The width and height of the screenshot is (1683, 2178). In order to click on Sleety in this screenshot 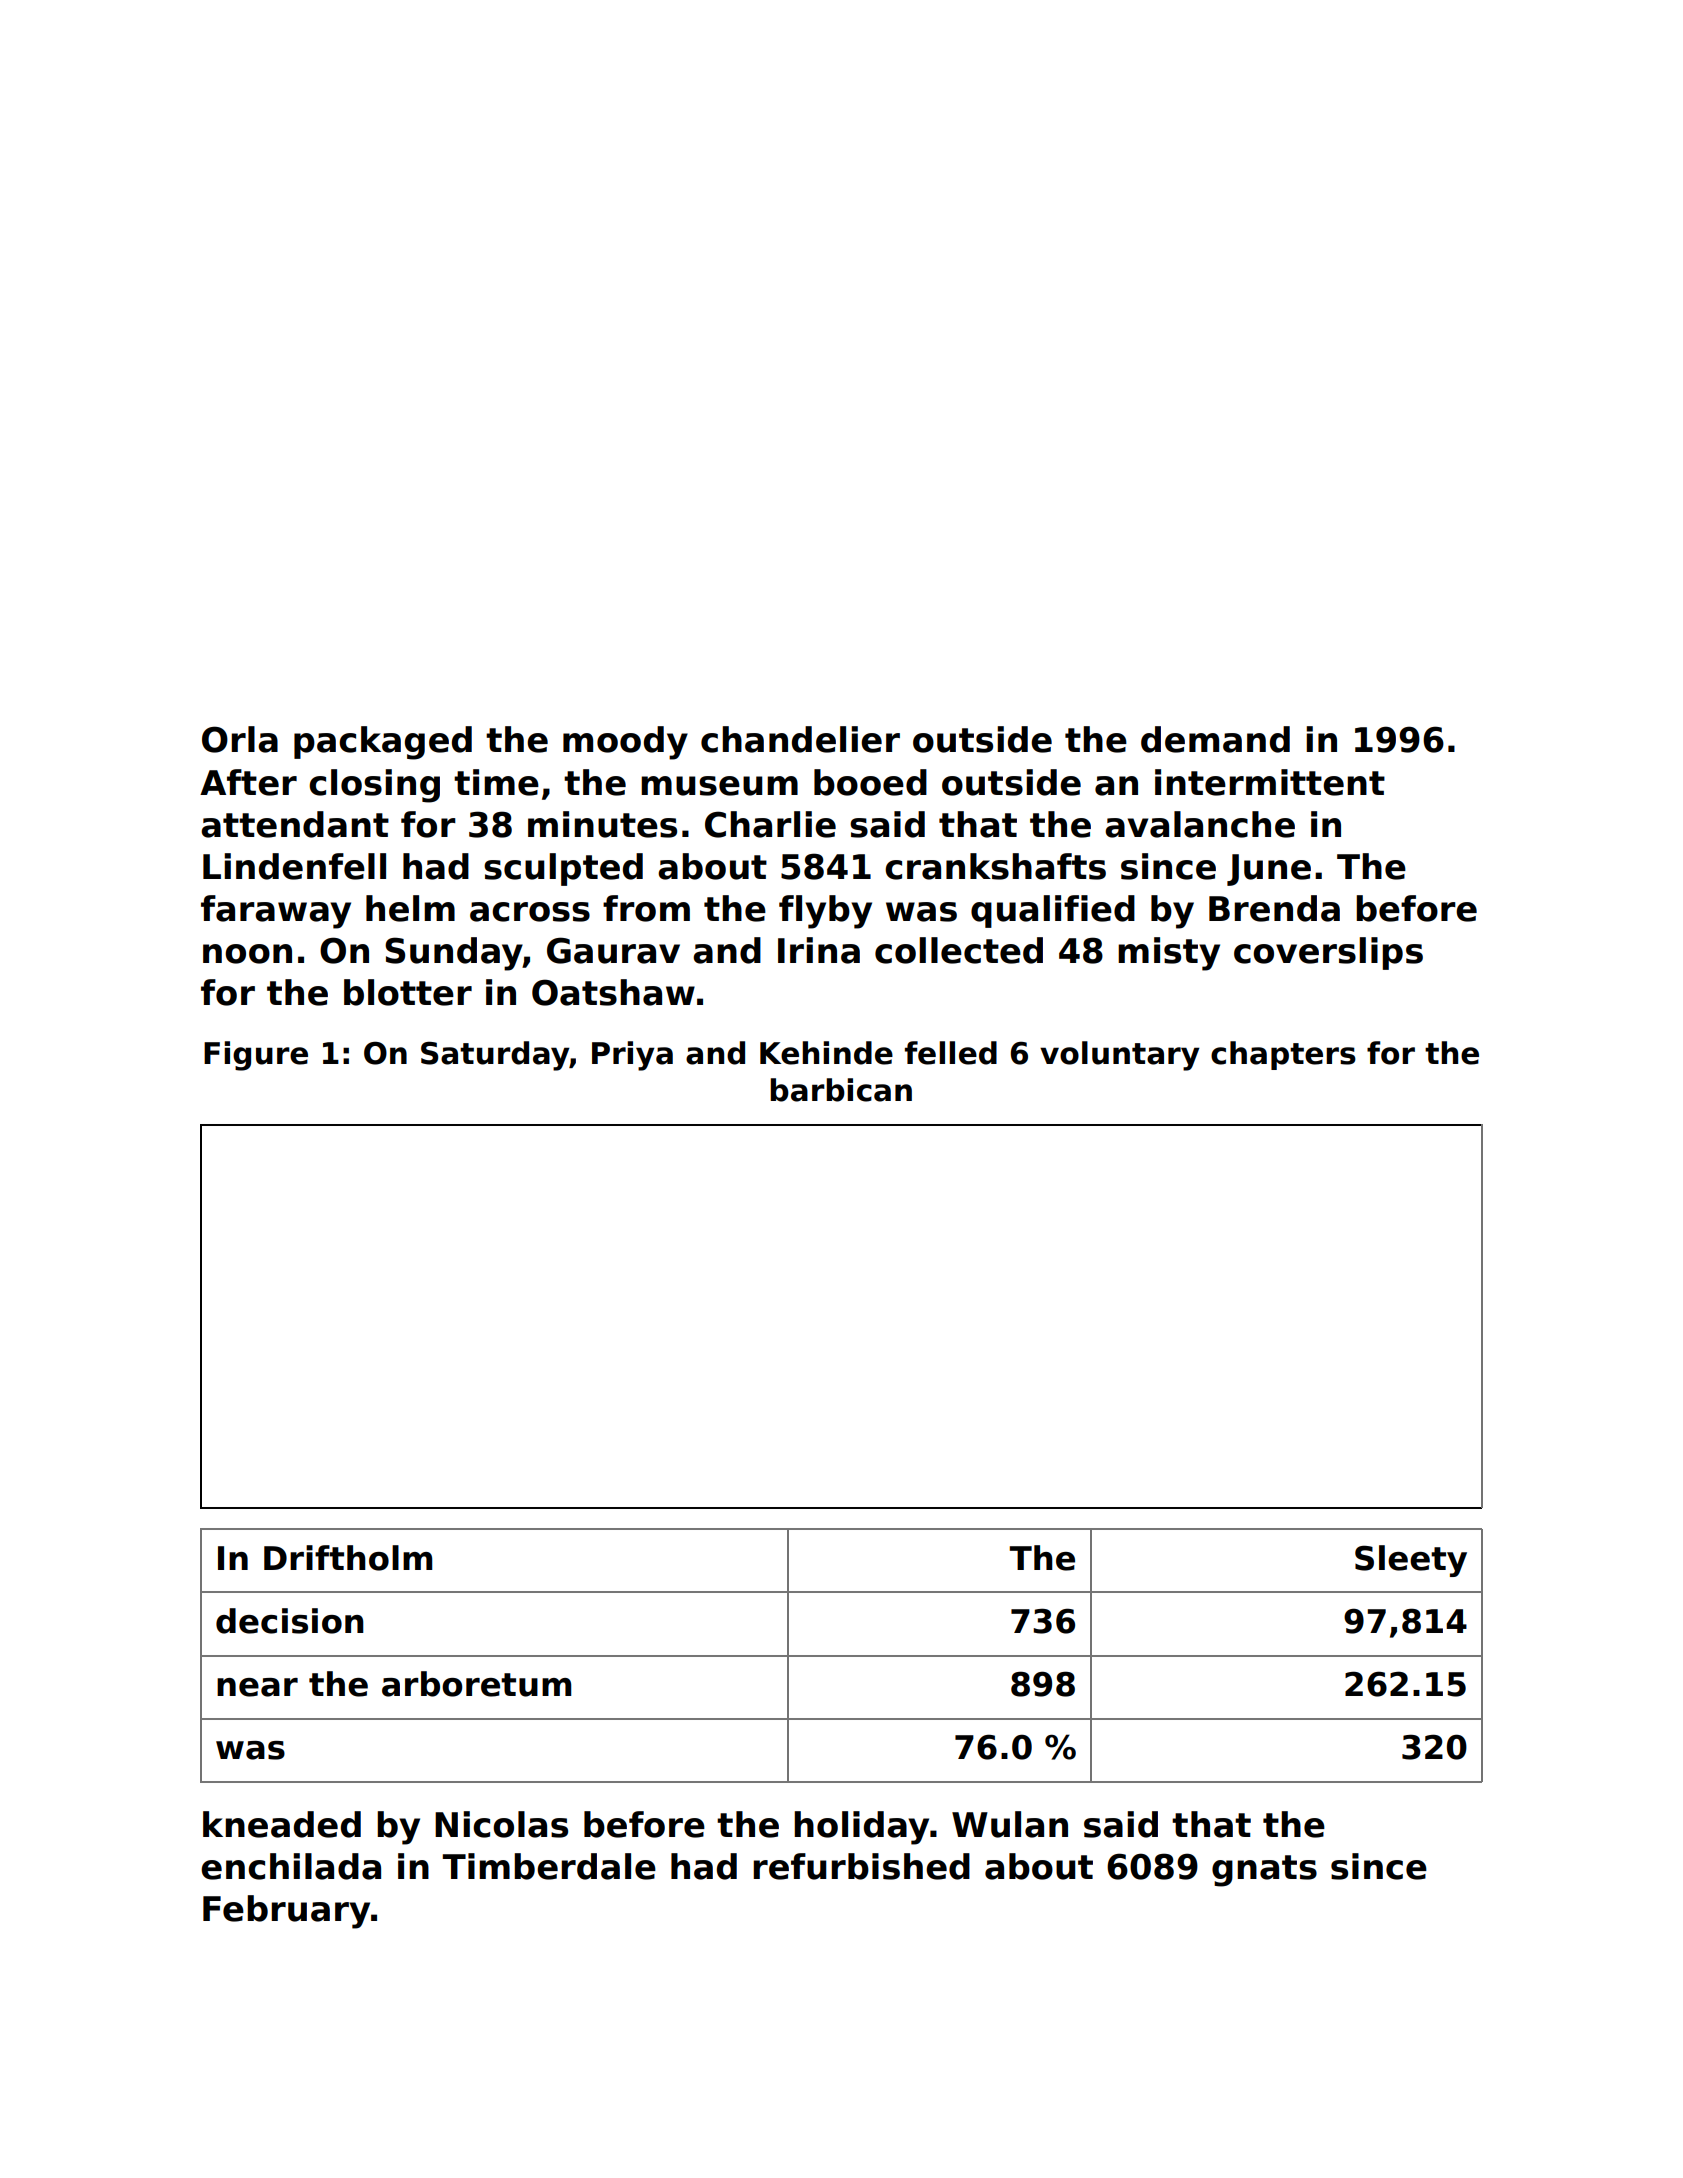, I will do `click(1411, 1561)`.
